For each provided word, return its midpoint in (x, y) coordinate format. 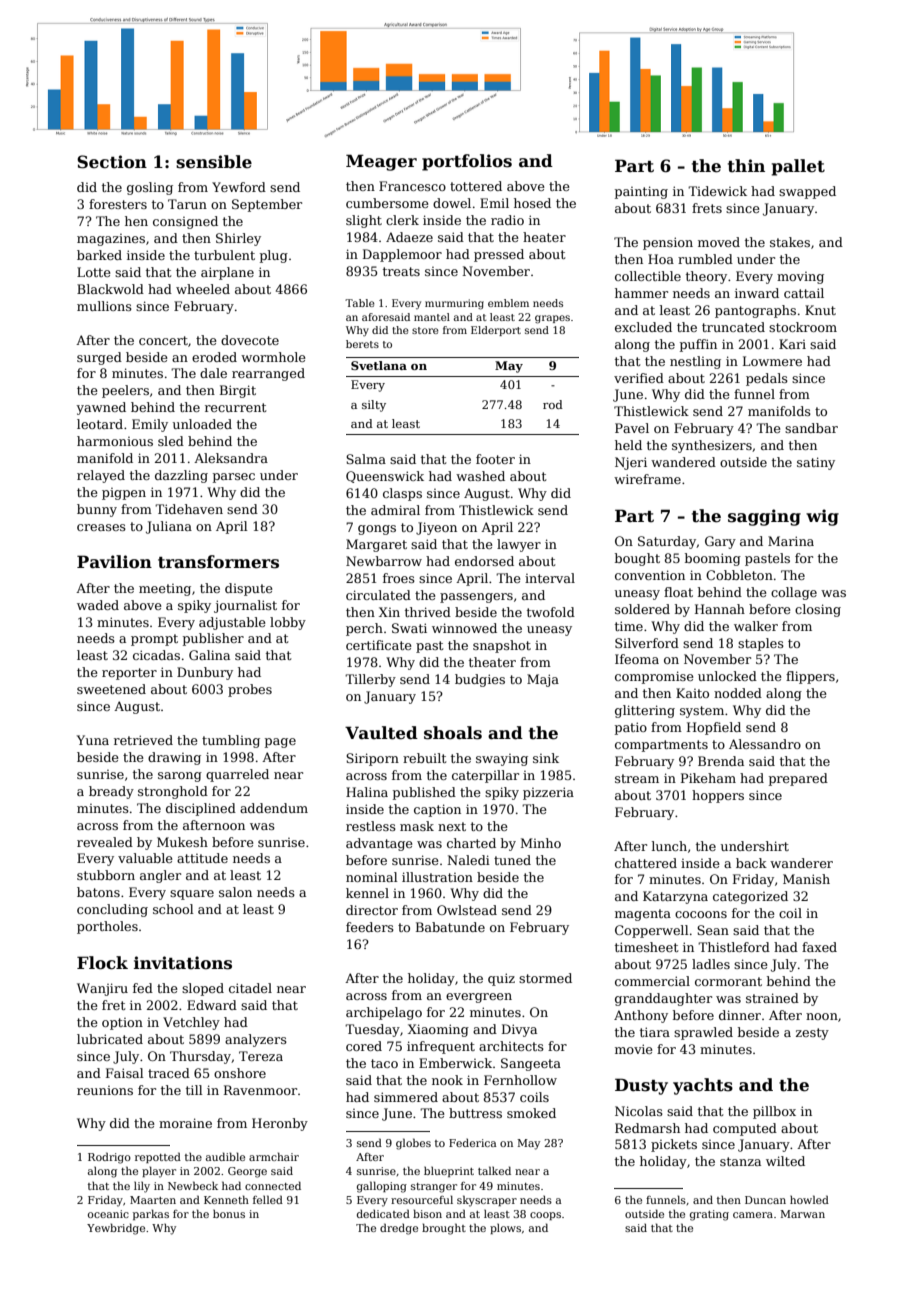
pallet (798, 167)
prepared (798, 779)
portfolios (467, 162)
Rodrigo (109, 1158)
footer (495, 459)
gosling (150, 188)
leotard (100, 424)
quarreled (237, 775)
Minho (541, 843)
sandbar (811, 428)
